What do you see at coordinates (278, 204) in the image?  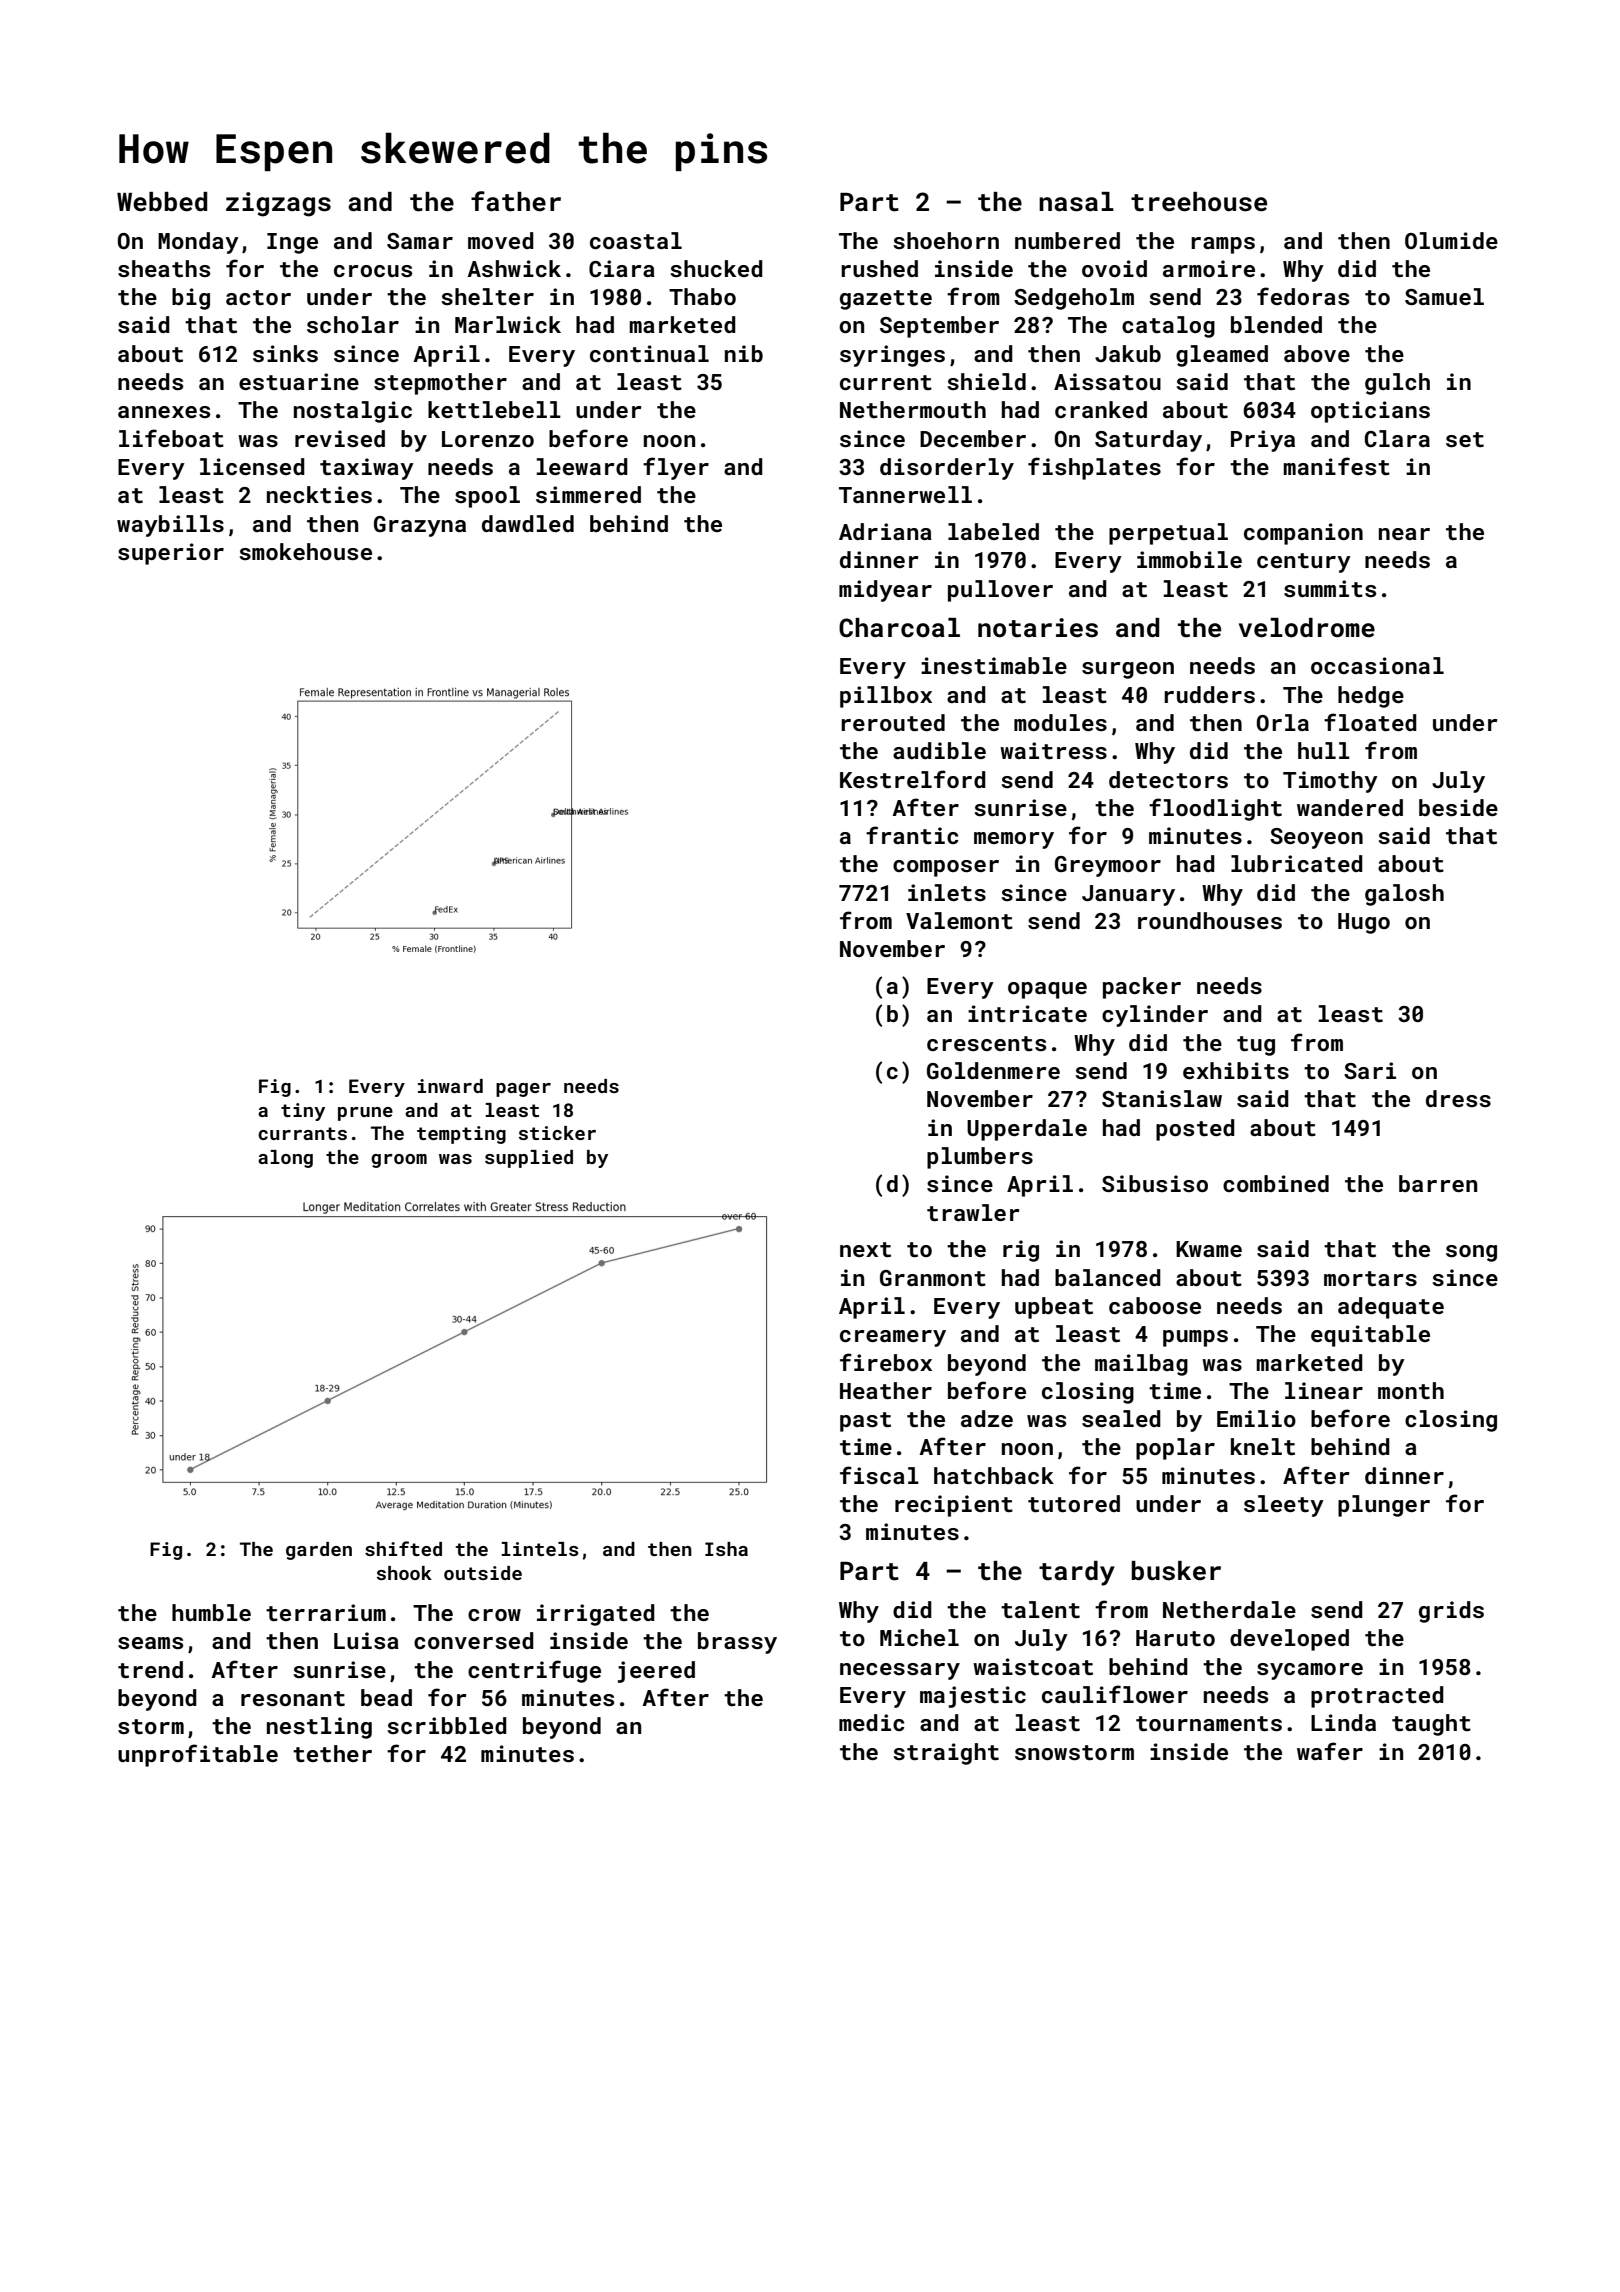 I see `zigzags` at bounding box center [278, 204].
